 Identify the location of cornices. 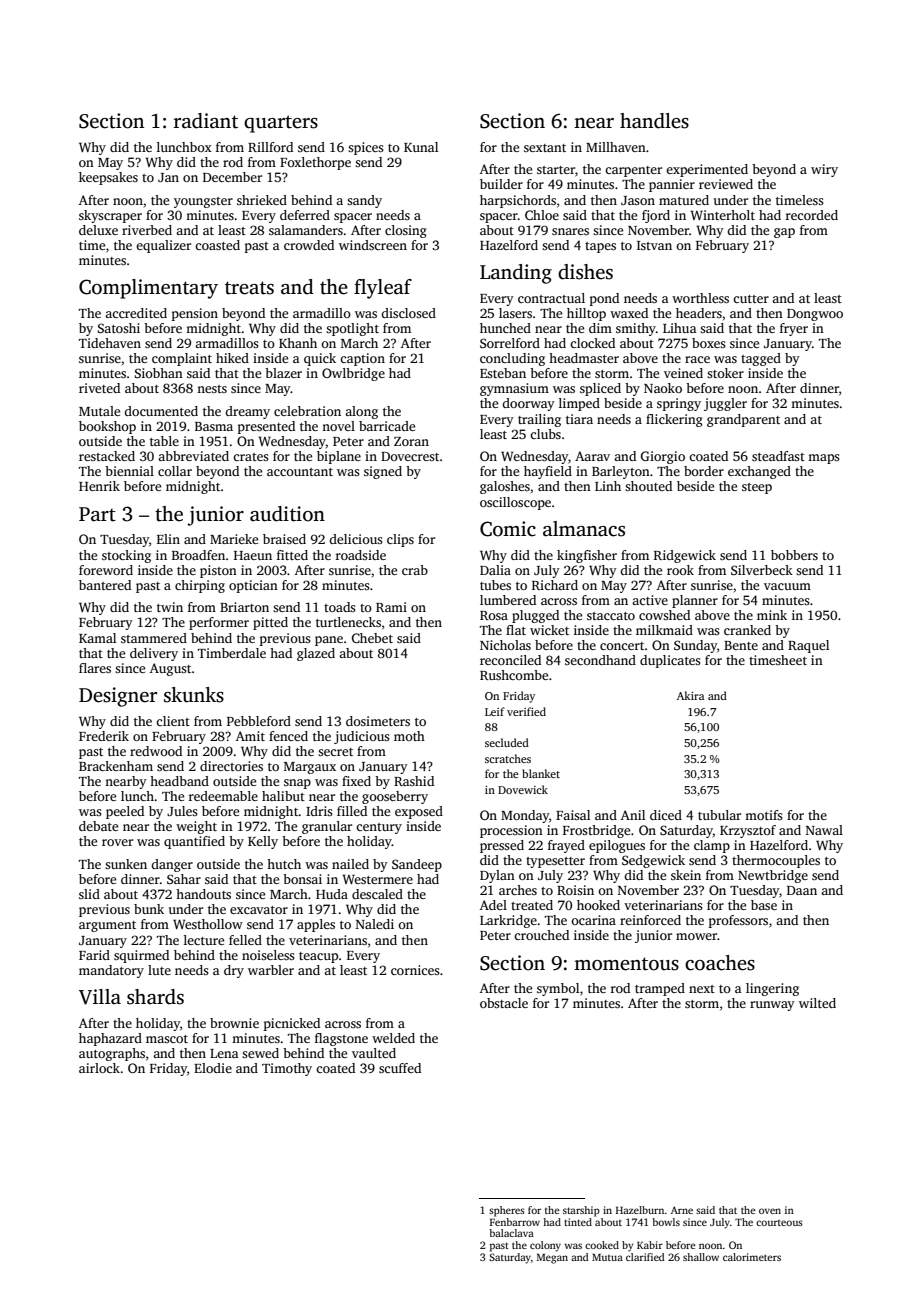
(415, 970).
